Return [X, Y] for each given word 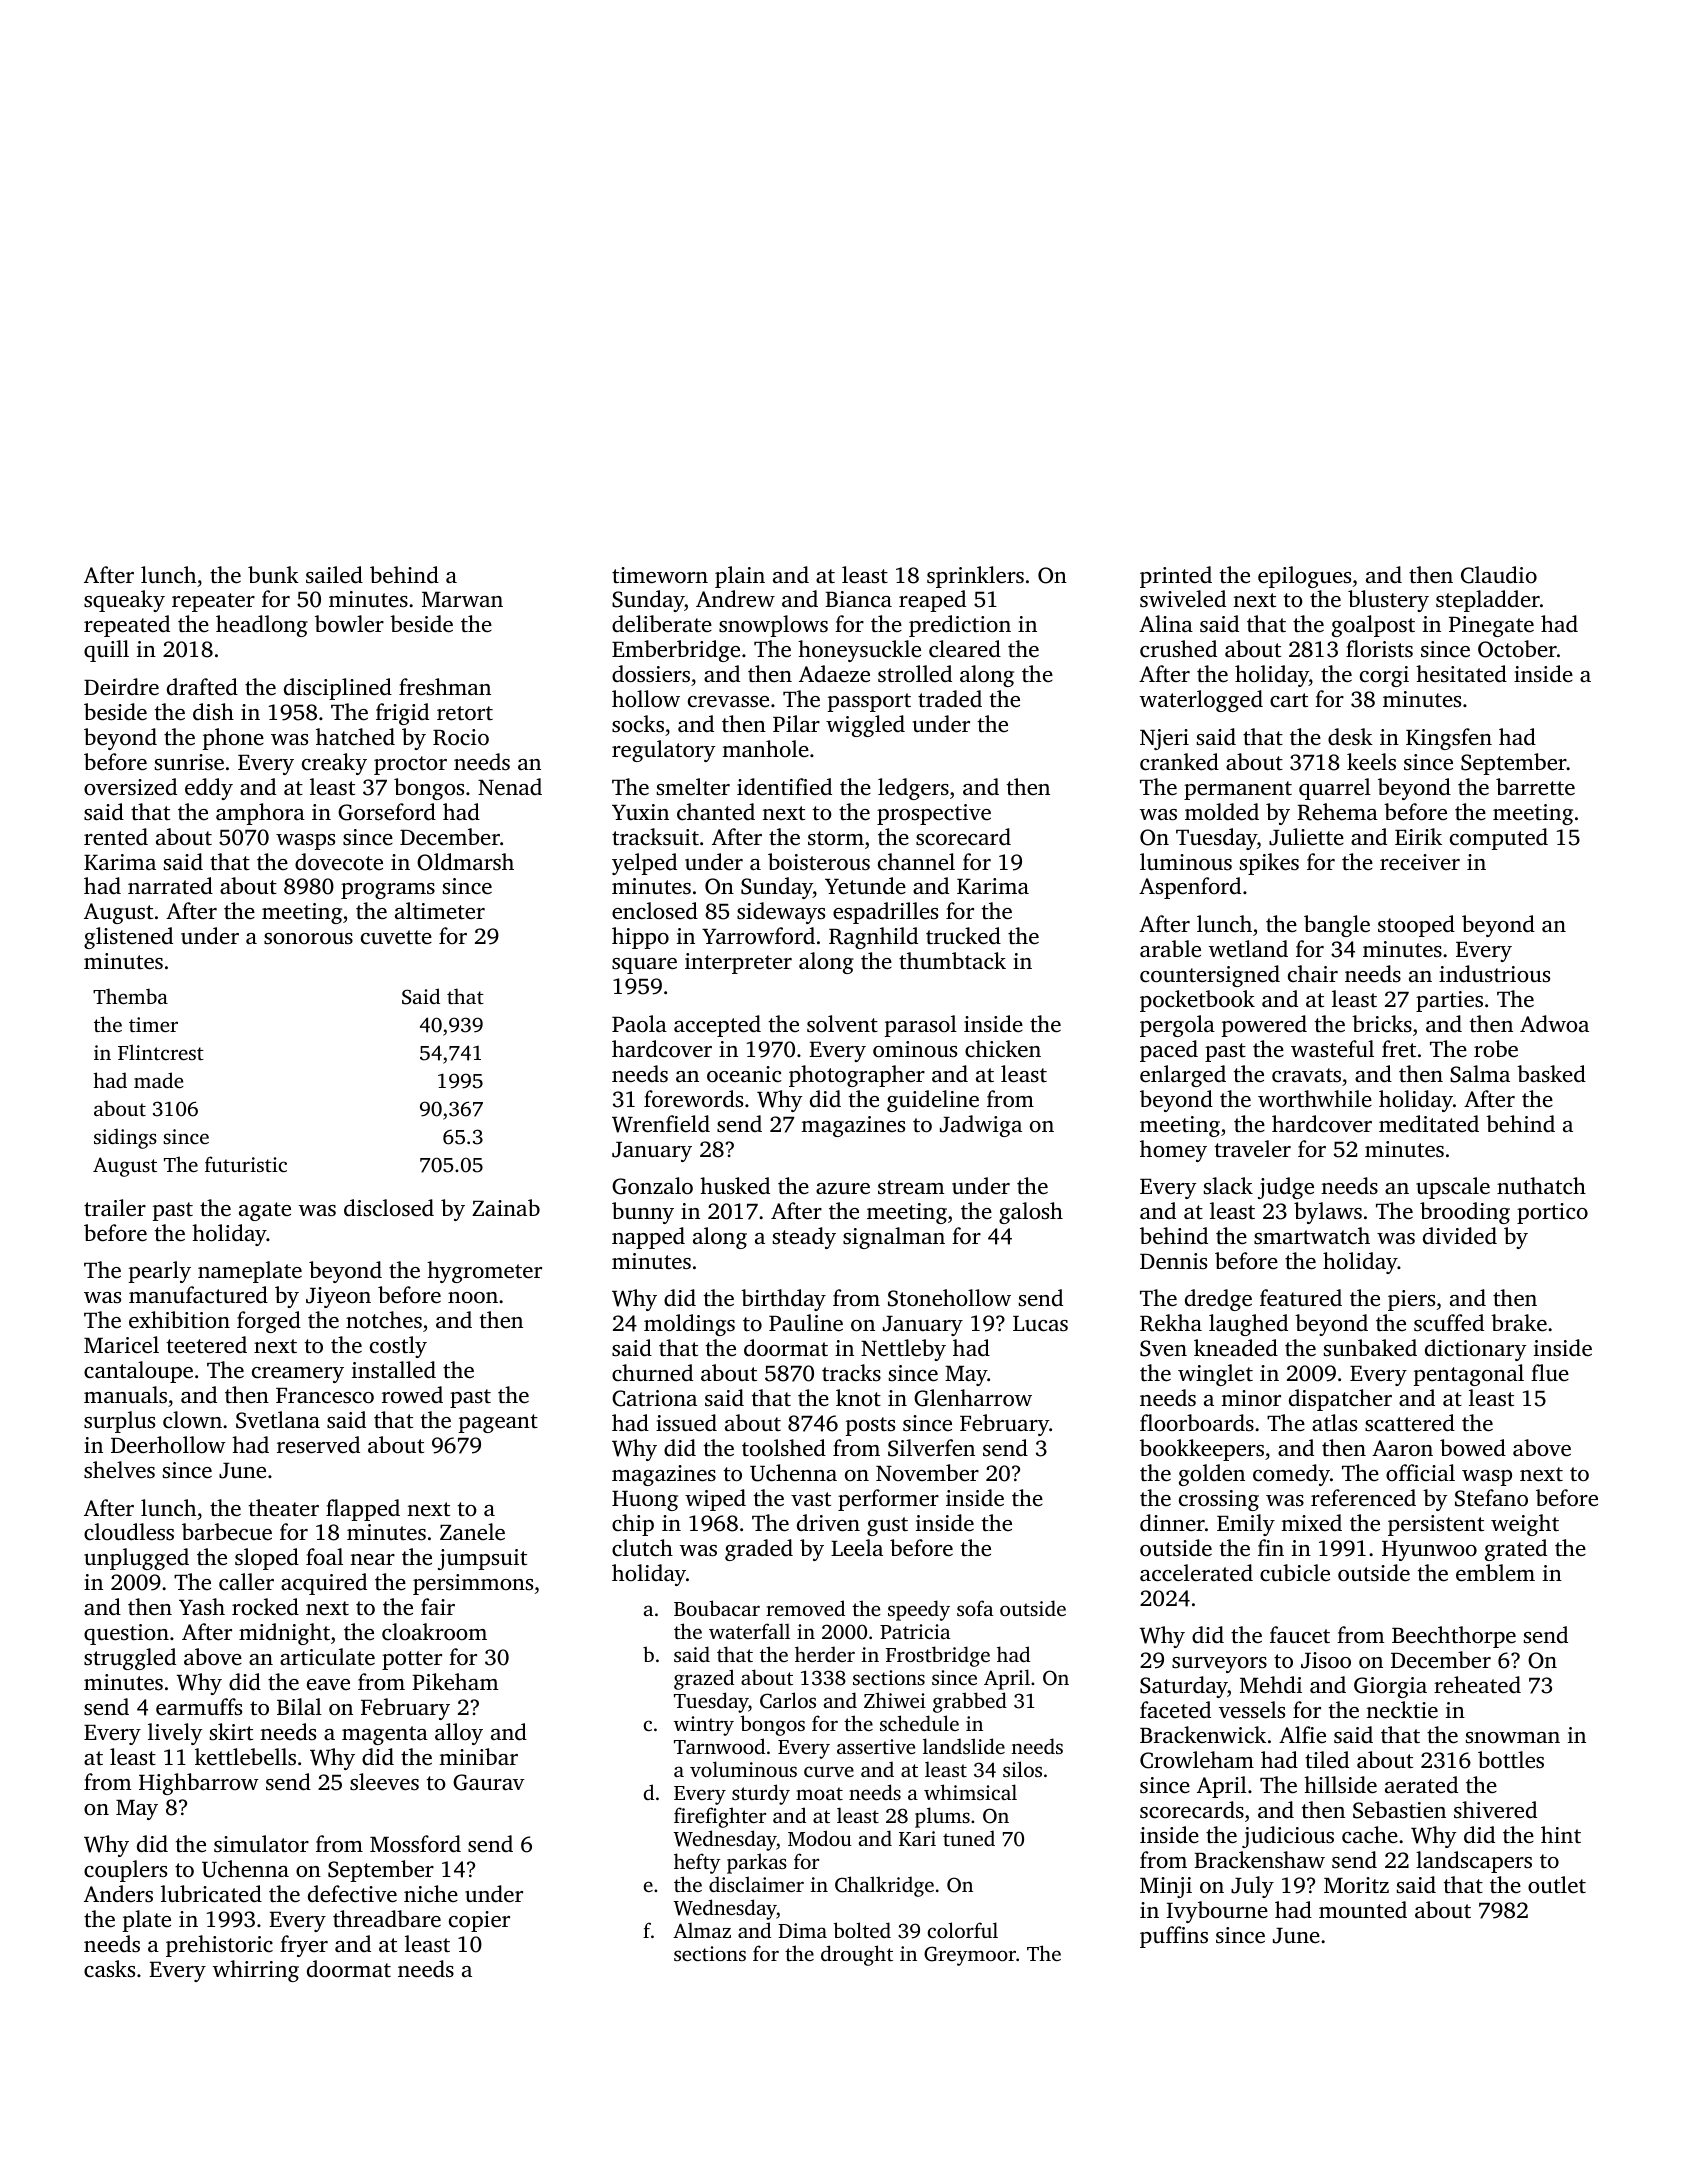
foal [324, 1556]
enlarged [1183, 1076]
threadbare [387, 1919]
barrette [1535, 787]
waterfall [749, 1631]
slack [1228, 1186]
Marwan [462, 599]
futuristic [246, 1164]
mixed [1311, 1522]
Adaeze [834, 674]
